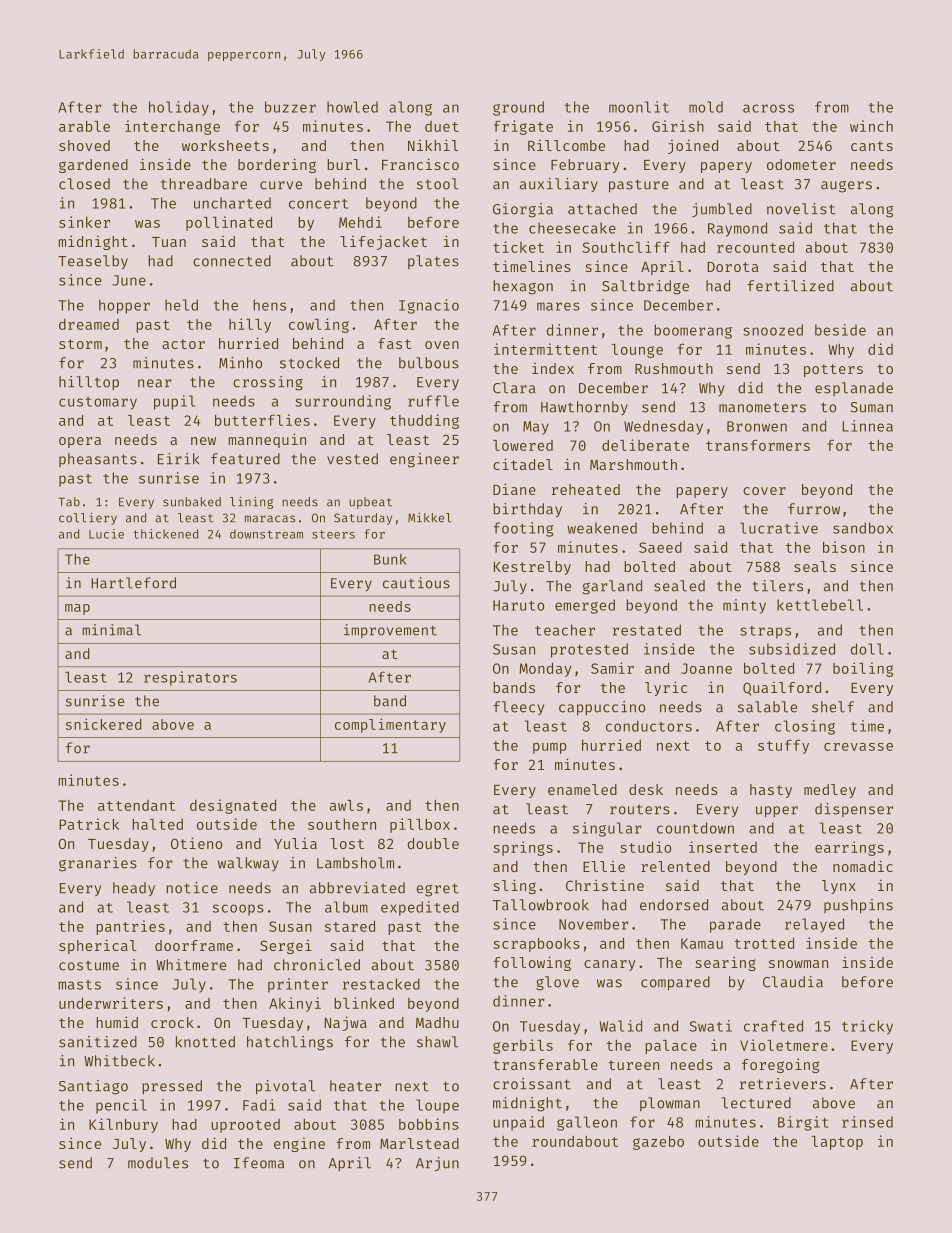 The height and width of the page is (1233, 952). Describe the element at coordinates (678, 126) in the page. I see `Girish` at that location.
